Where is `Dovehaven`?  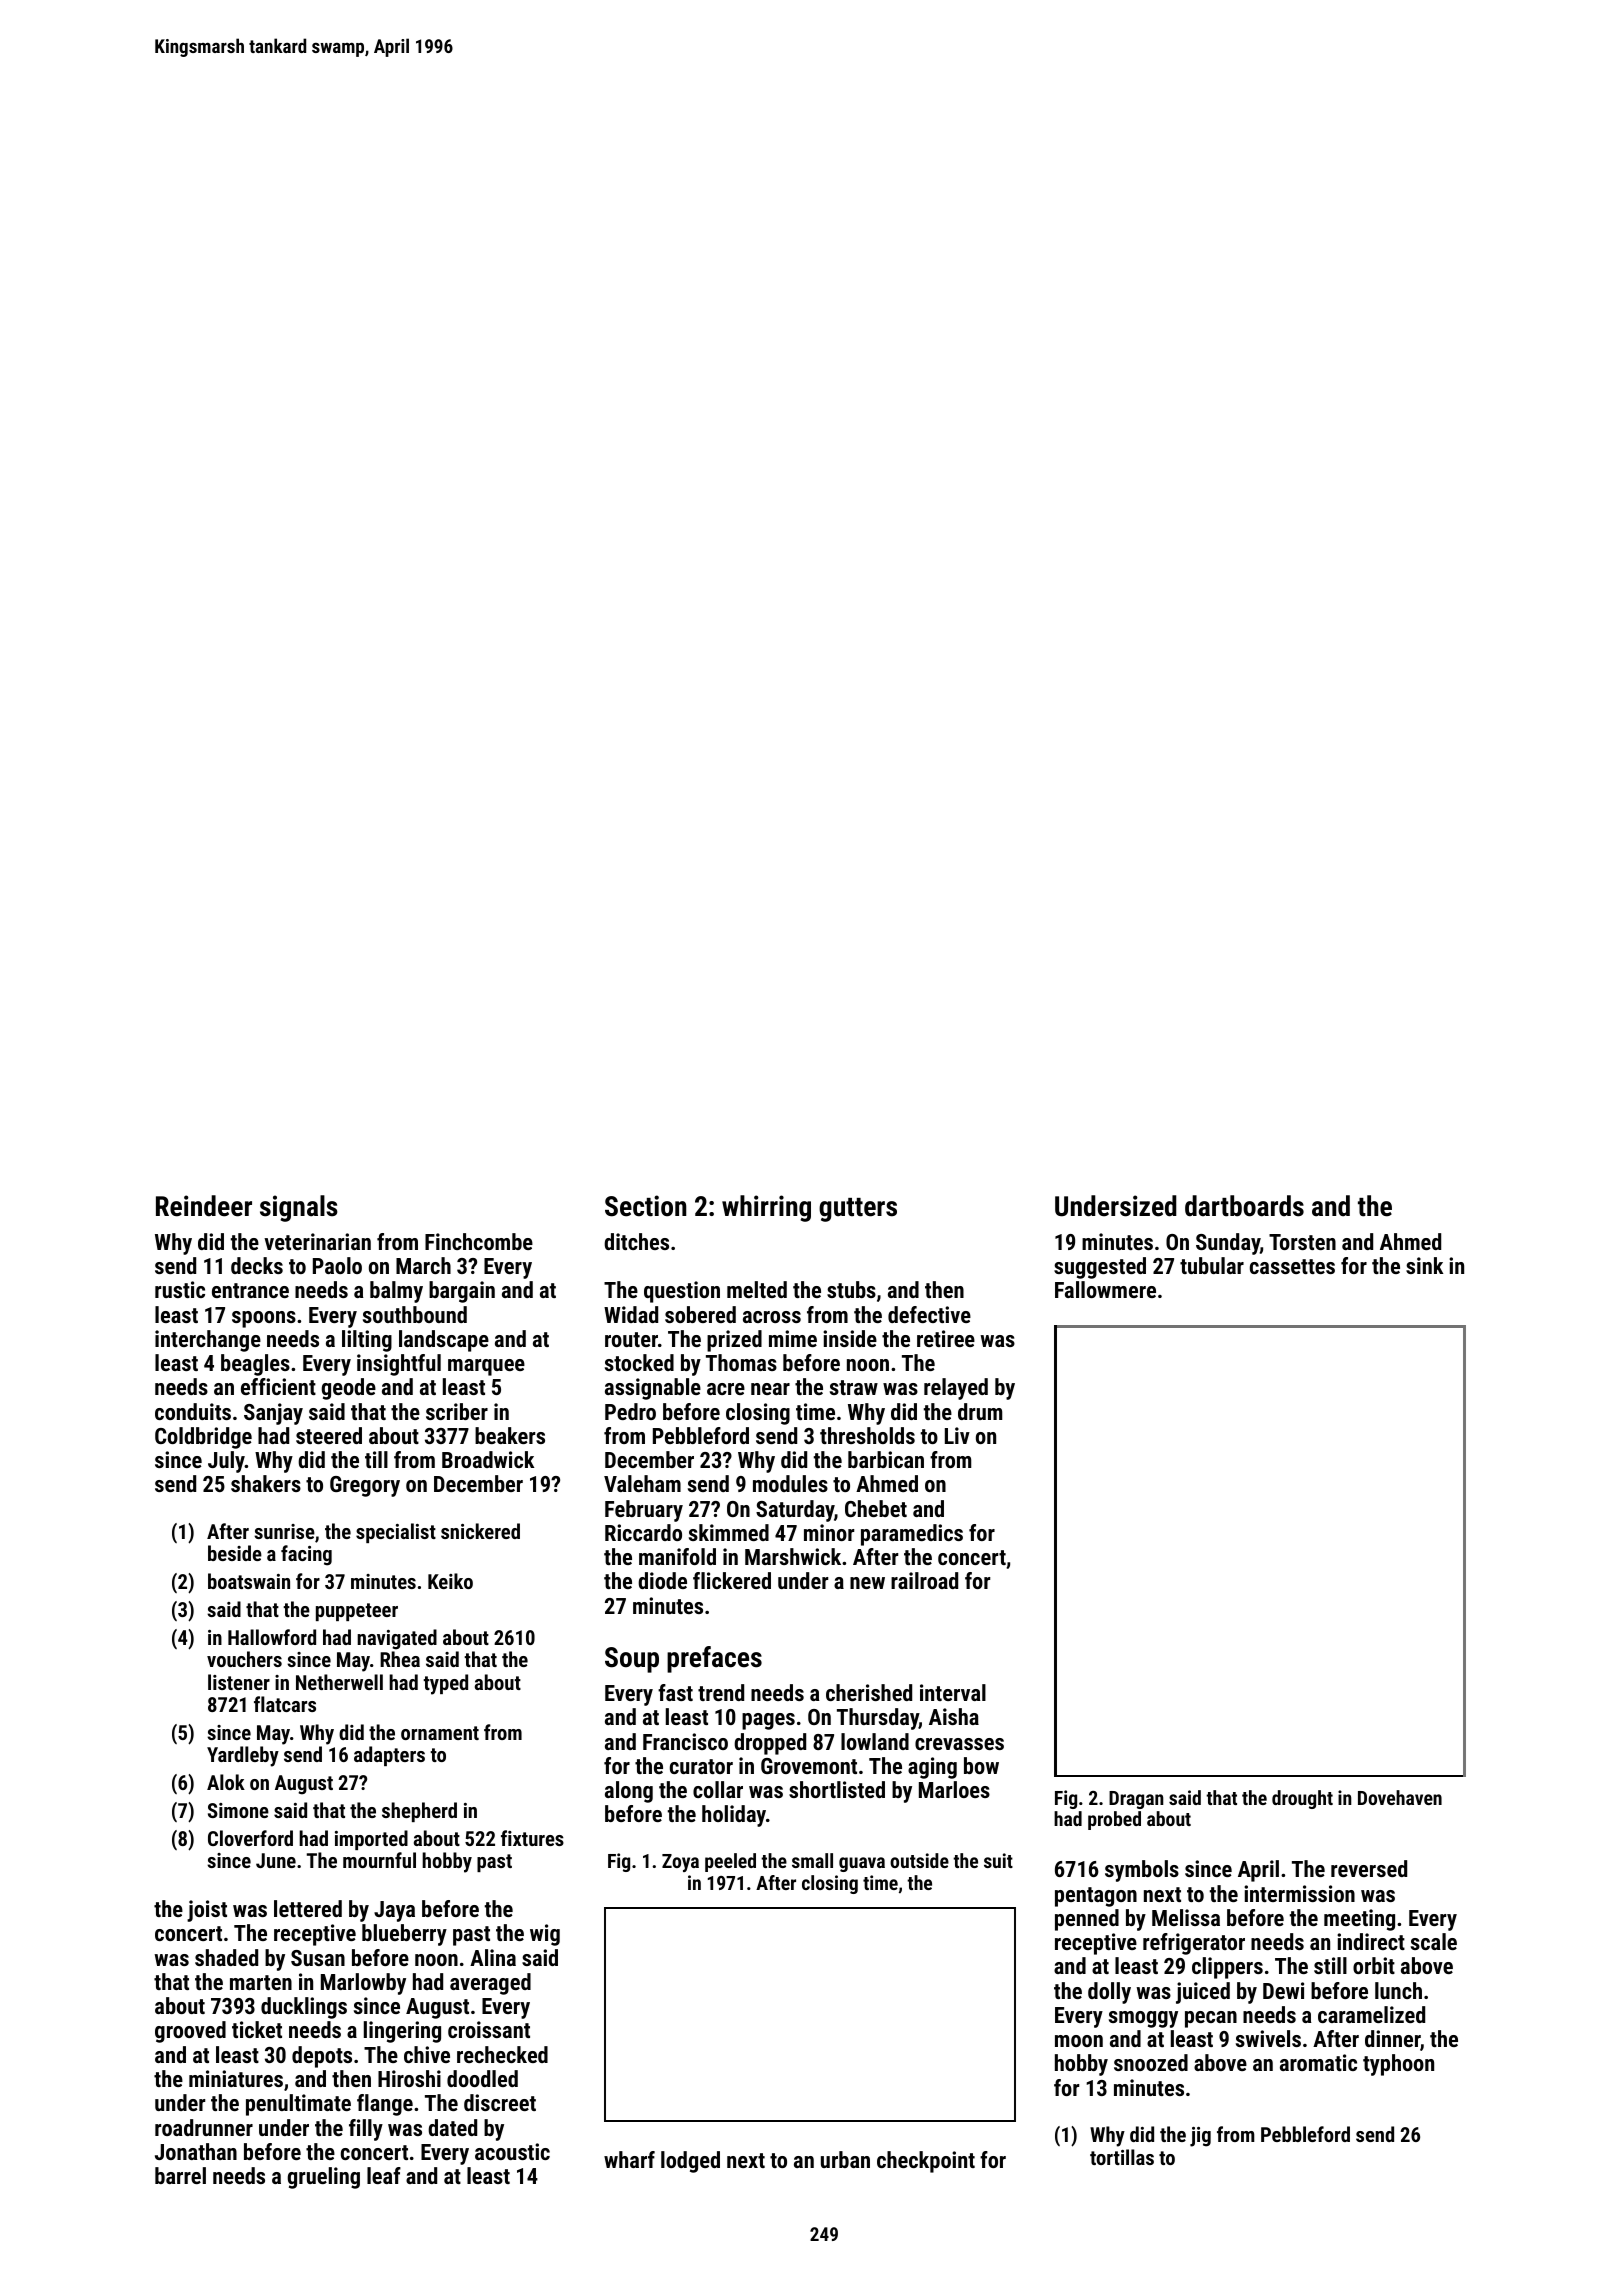
Dovehaven is located at coordinates (1400, 1797).
